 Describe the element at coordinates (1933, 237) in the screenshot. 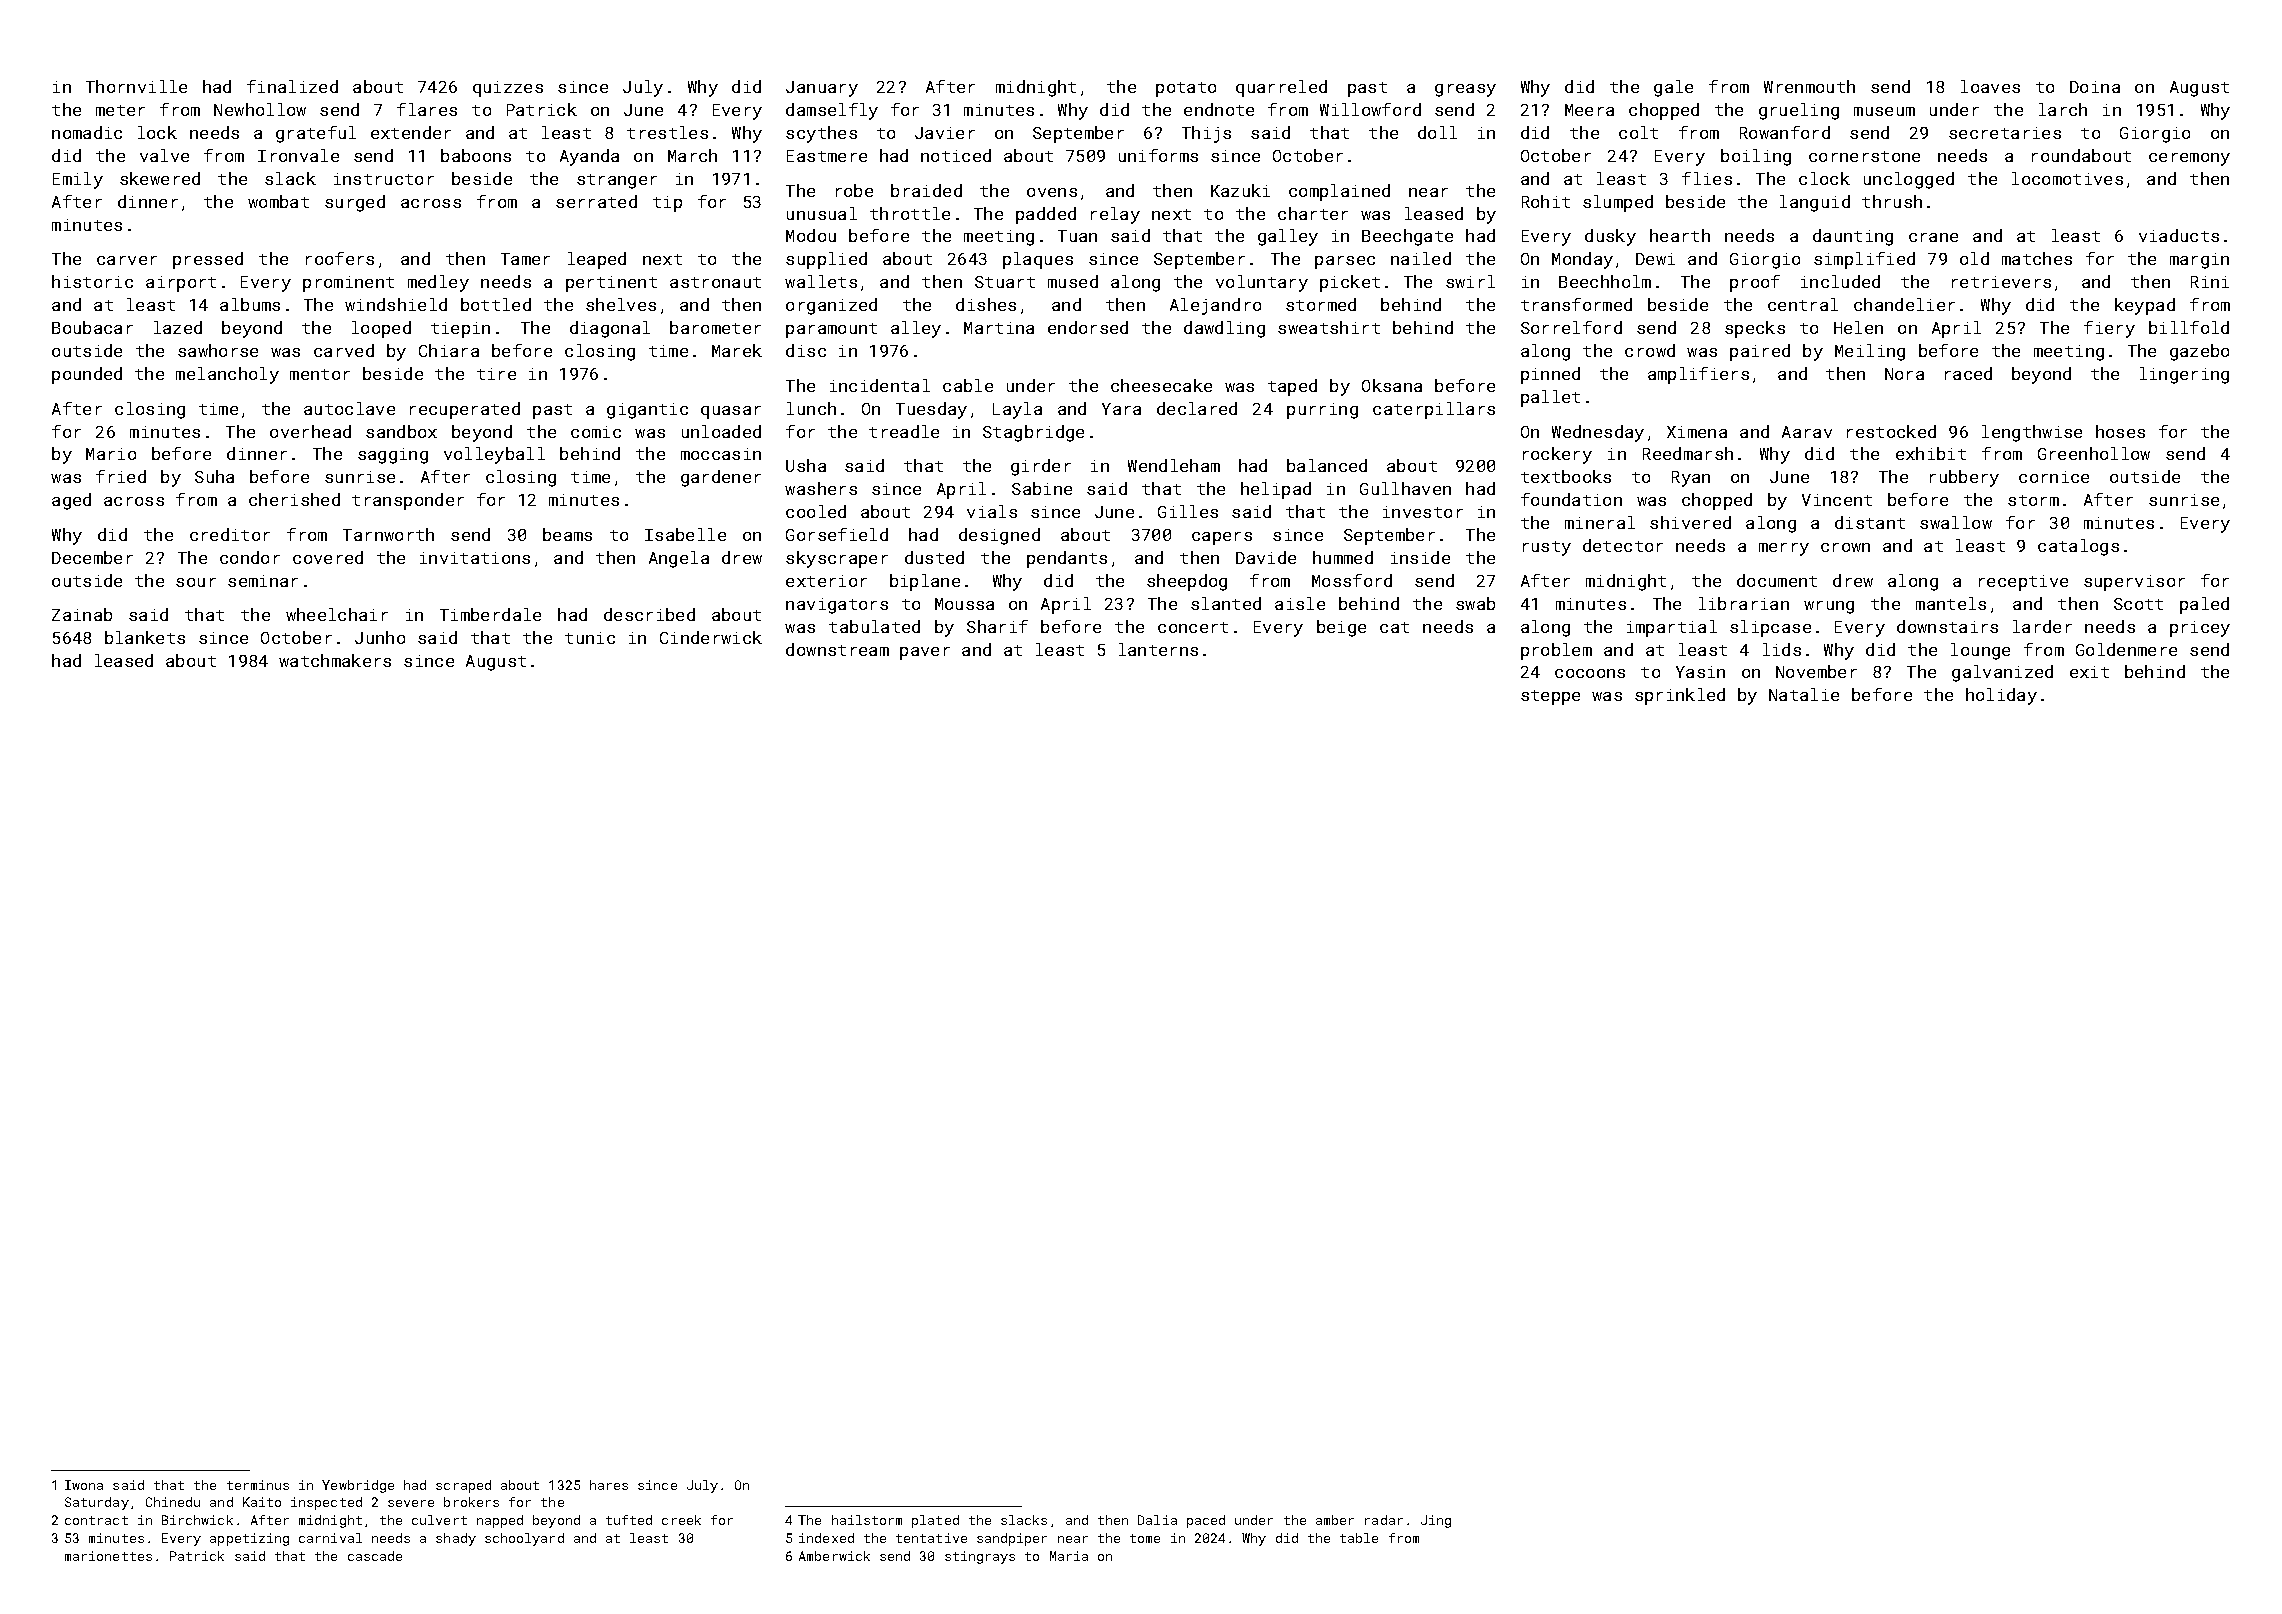

I see `crane` at that location.
